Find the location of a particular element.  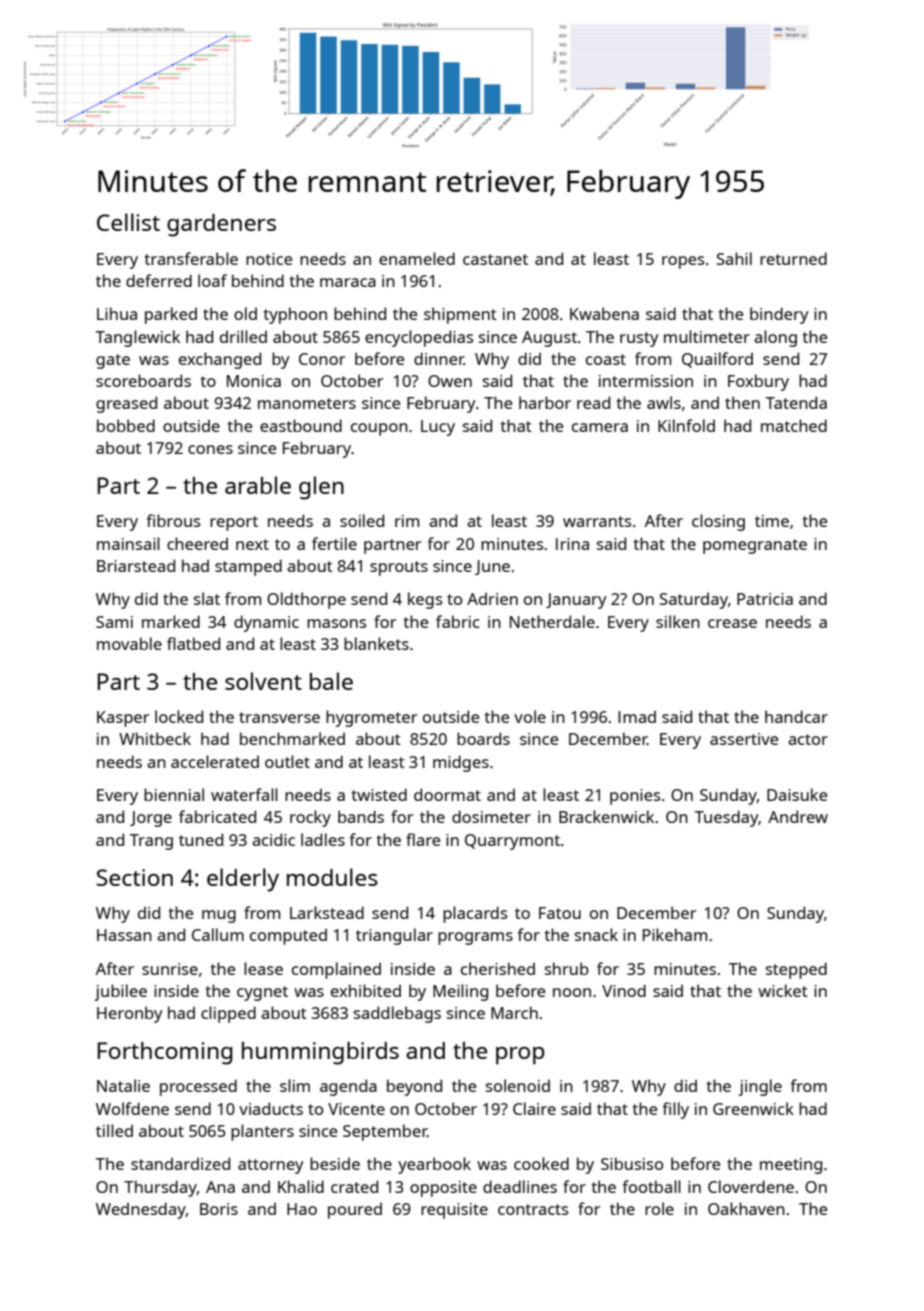

Foxbury is located at coordinates (758, 382).
